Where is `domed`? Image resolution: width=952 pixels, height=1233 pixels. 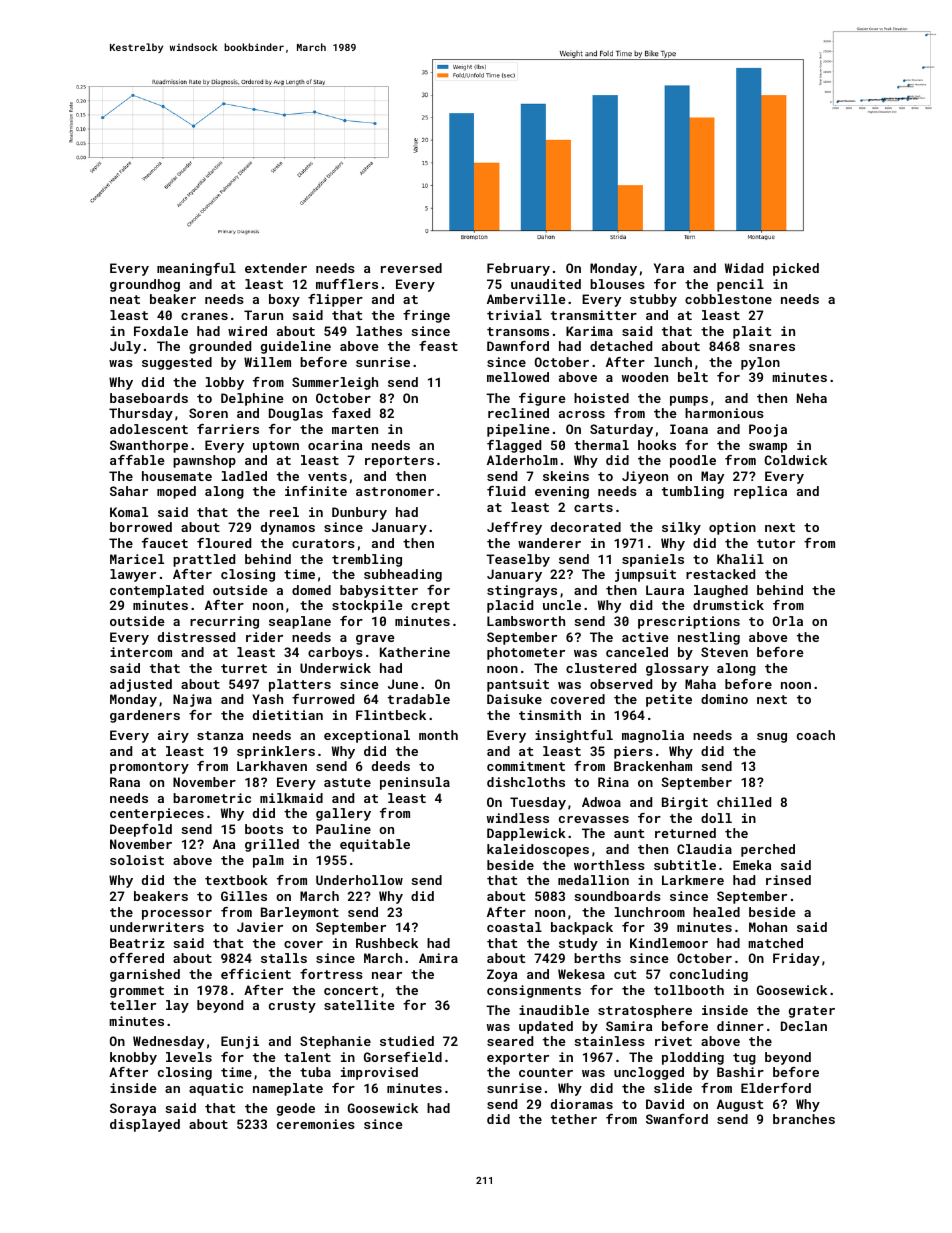
domed is located at coordinates (311, 590).
